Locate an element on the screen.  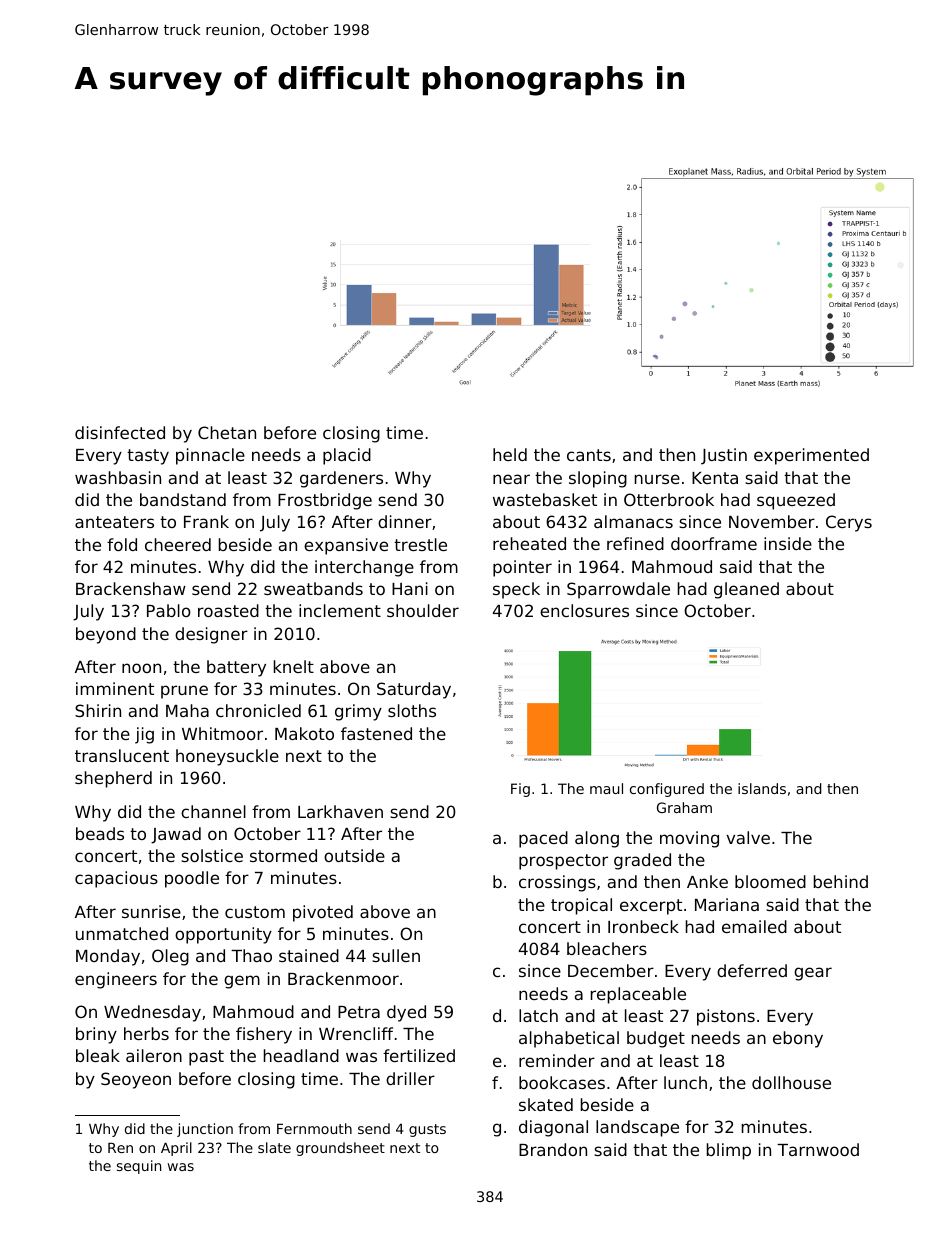
Shirin is located at coordinates (98, 710).
